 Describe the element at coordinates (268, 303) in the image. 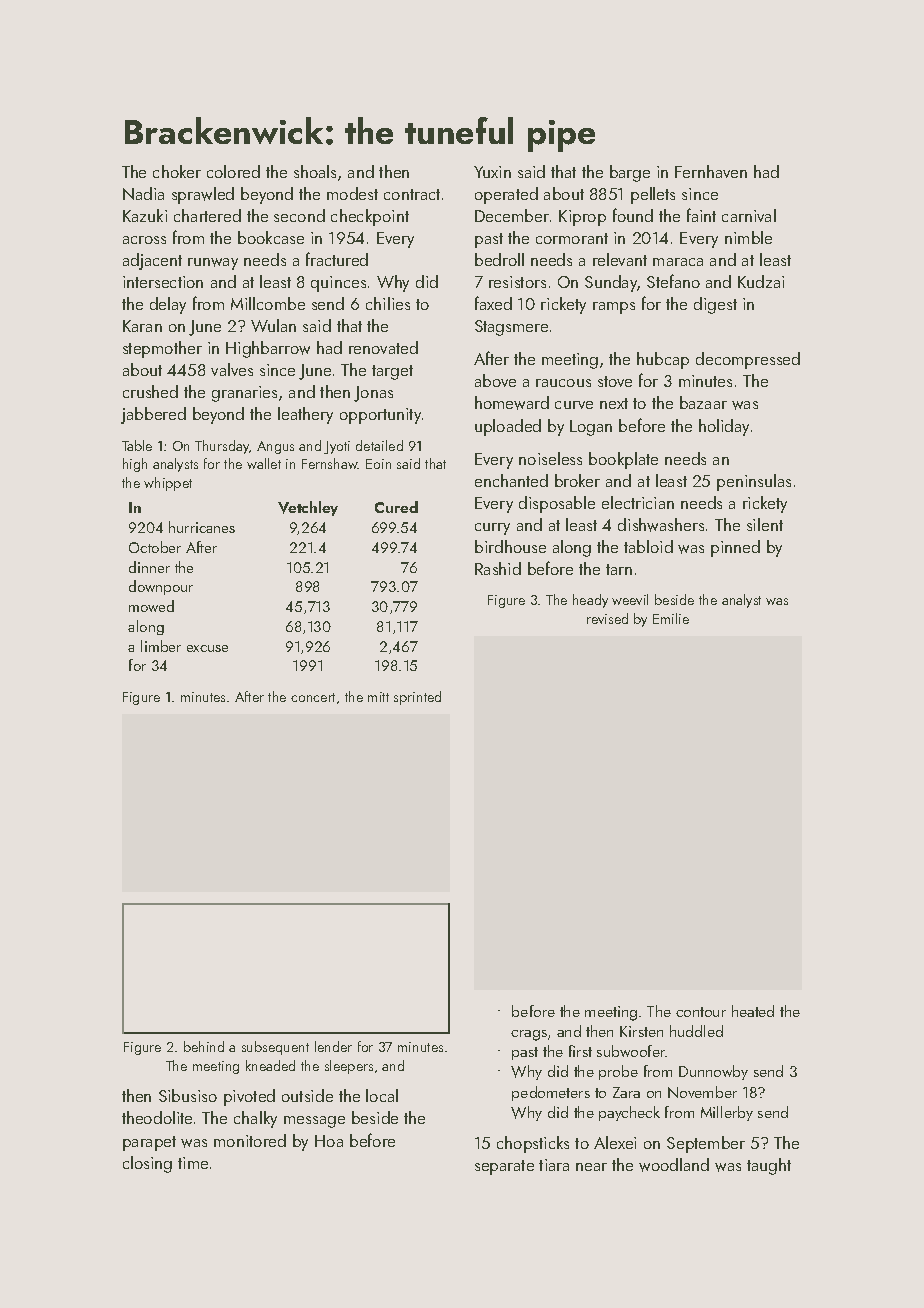

I see `Millcombe` at that location.
